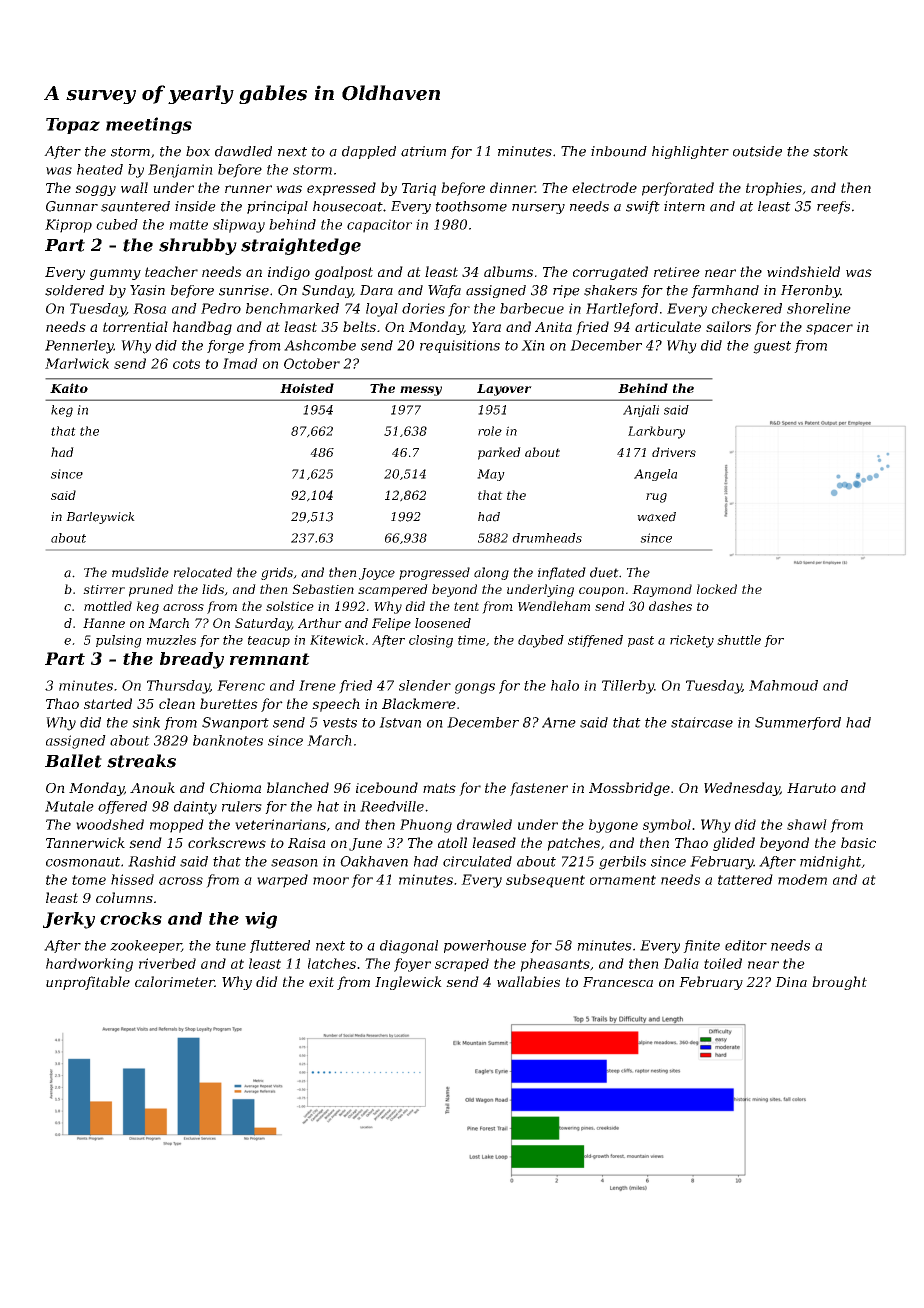 Image resolution: width=924 pixels, height=1308 pixels. Describe the element at coordinates (656, 517) in the image. I see `waxed` at that location.
